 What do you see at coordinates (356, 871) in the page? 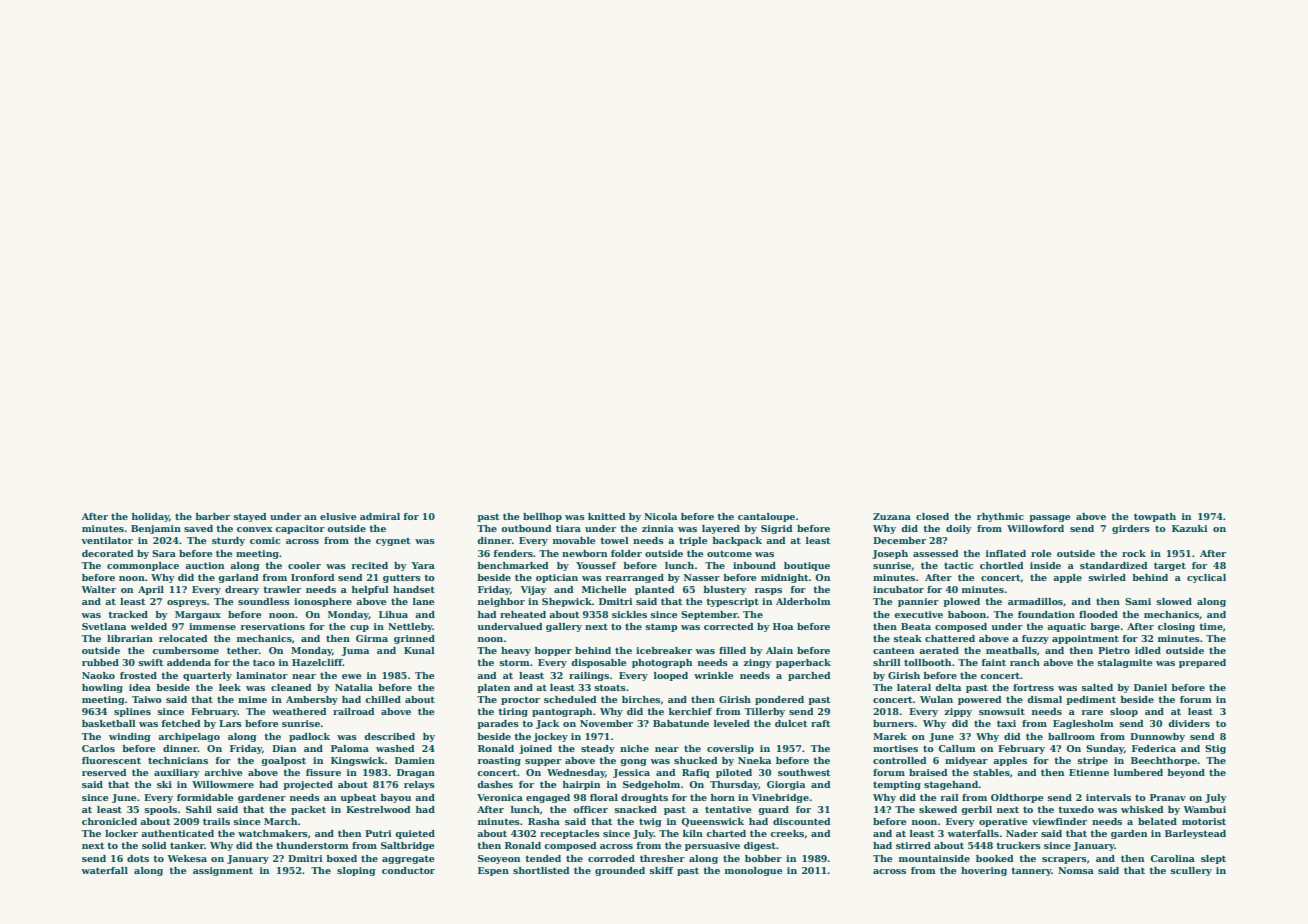
I see `sloping` at bounding box center [356, 871].
